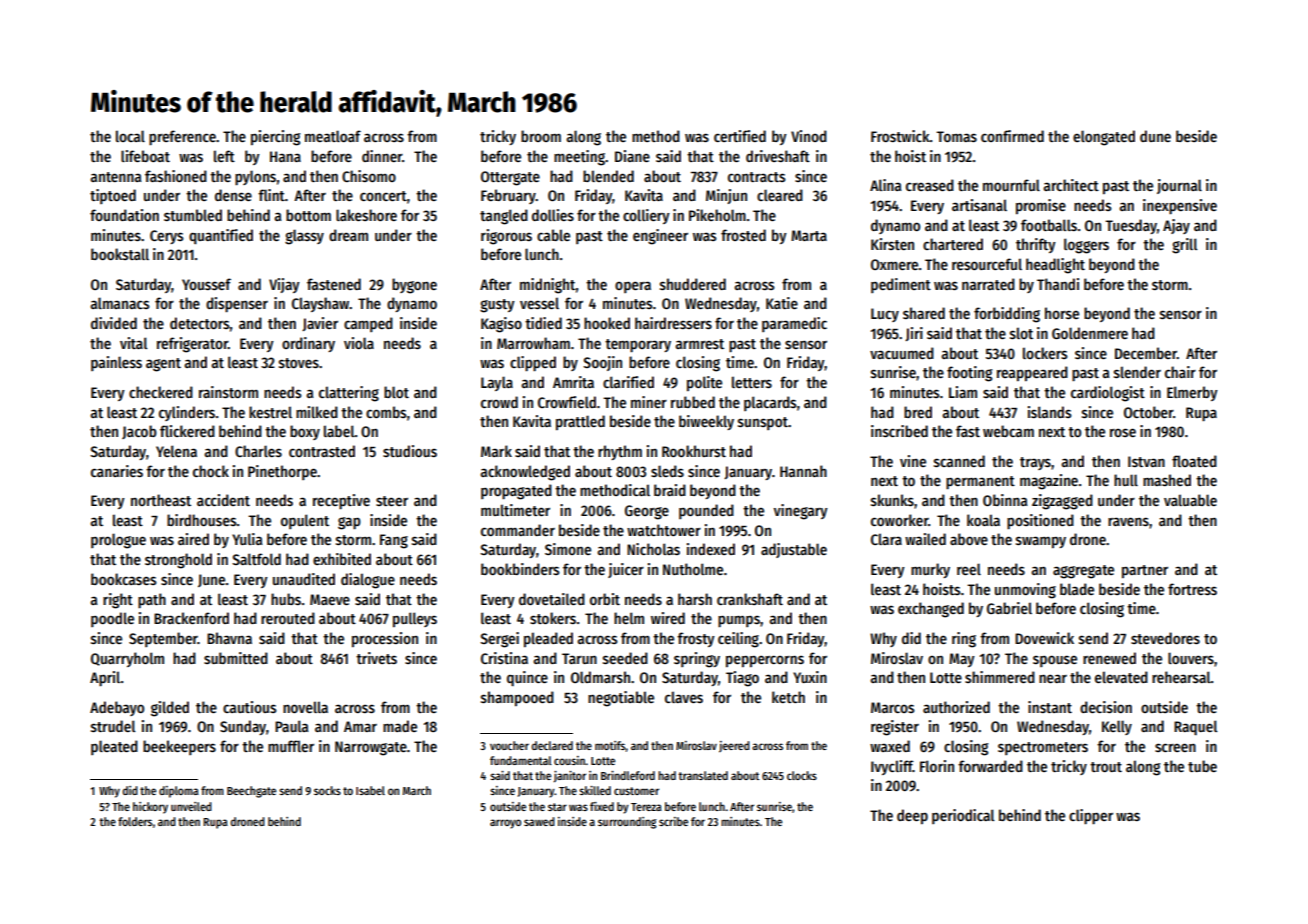 The width and height of the document is (1308, 924). I want to click on broom, so click(541, 136).
